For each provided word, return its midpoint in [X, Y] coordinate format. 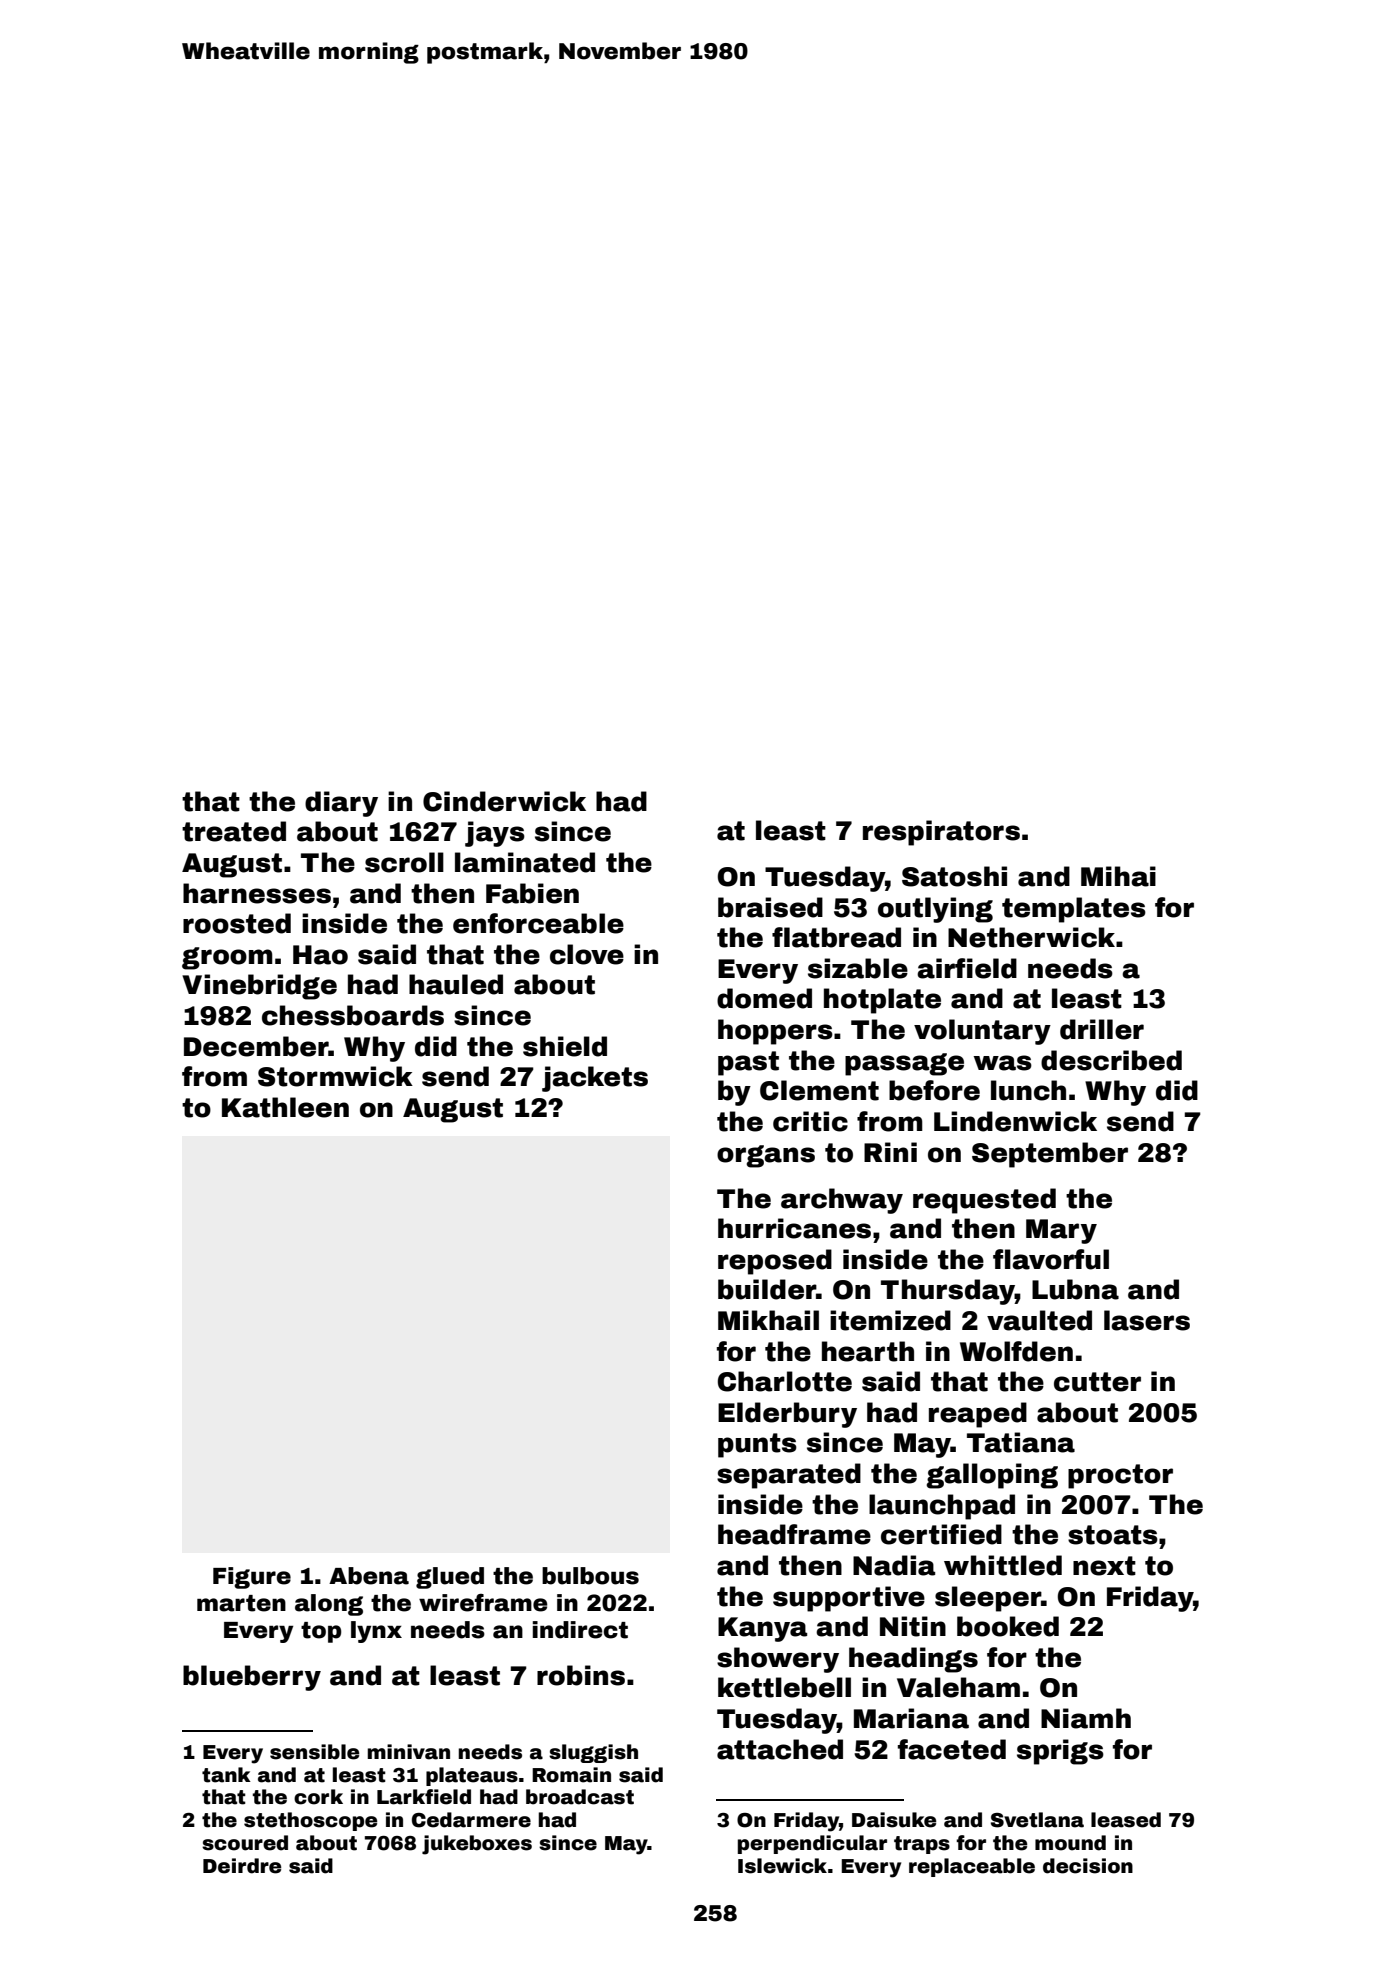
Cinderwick [504, 801]
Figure [252, 1578]
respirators [941, 833]
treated [234, 831]
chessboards [353, 1015]
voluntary [982, 1032]
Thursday [948, 1292]
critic [810, 1121]
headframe [794, 1534]
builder [767, 1289]
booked [1008, 1626]
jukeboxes [477, 1845]
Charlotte [785, 1381]
